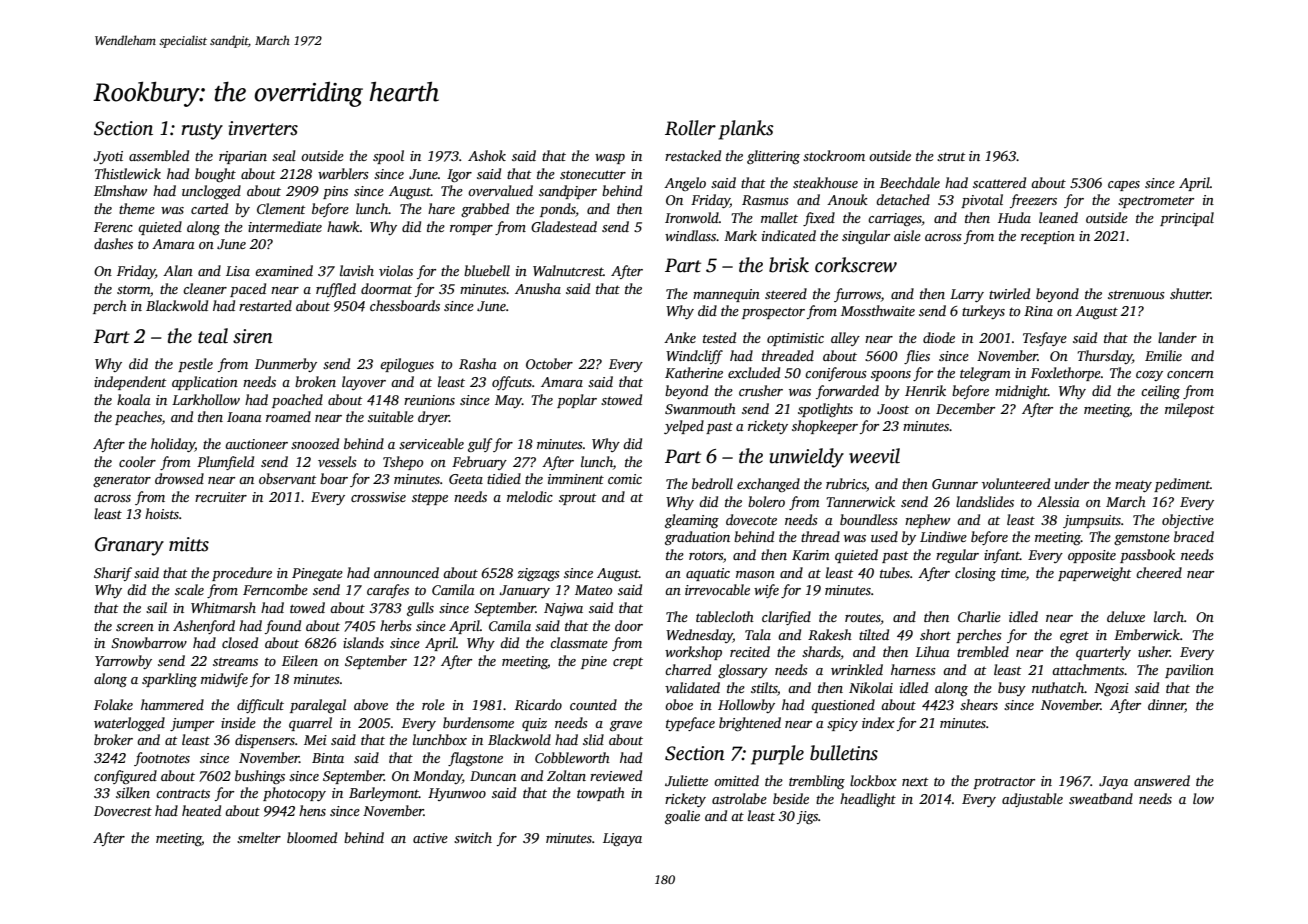  I want to click on mannequin, so click(726, 295).
